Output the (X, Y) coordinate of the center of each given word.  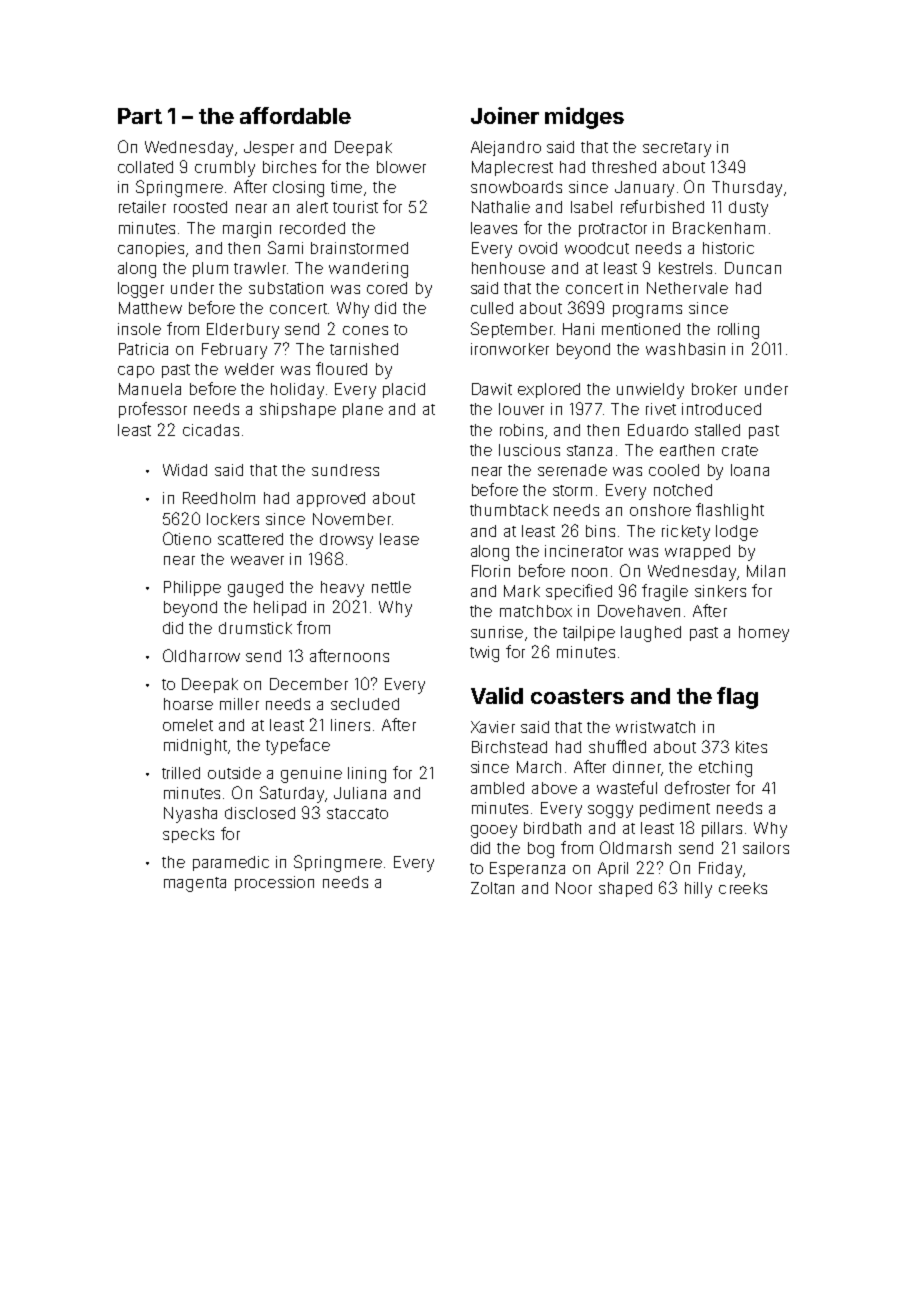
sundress (345, 470)
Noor (574, 888)
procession (274, 883)
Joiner (505, 115)
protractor (613, 230)
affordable (295, 115)
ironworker (510, 349)
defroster (697, 787)
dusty (748, 209)
